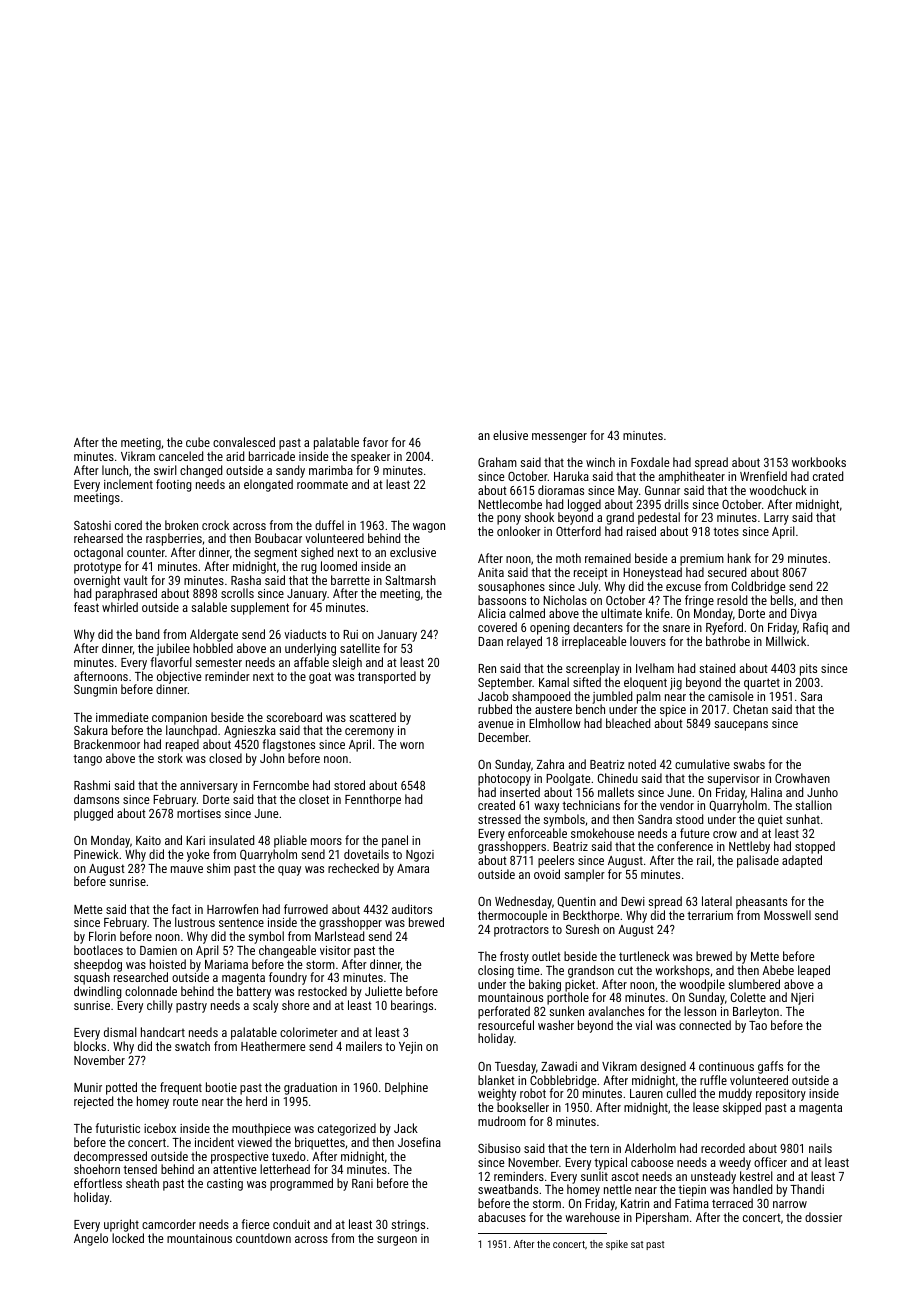 The width and height of the image is (924, 1308). Describe the element at coordinates (97, 568) in the image. I see `prototype` at that location.
